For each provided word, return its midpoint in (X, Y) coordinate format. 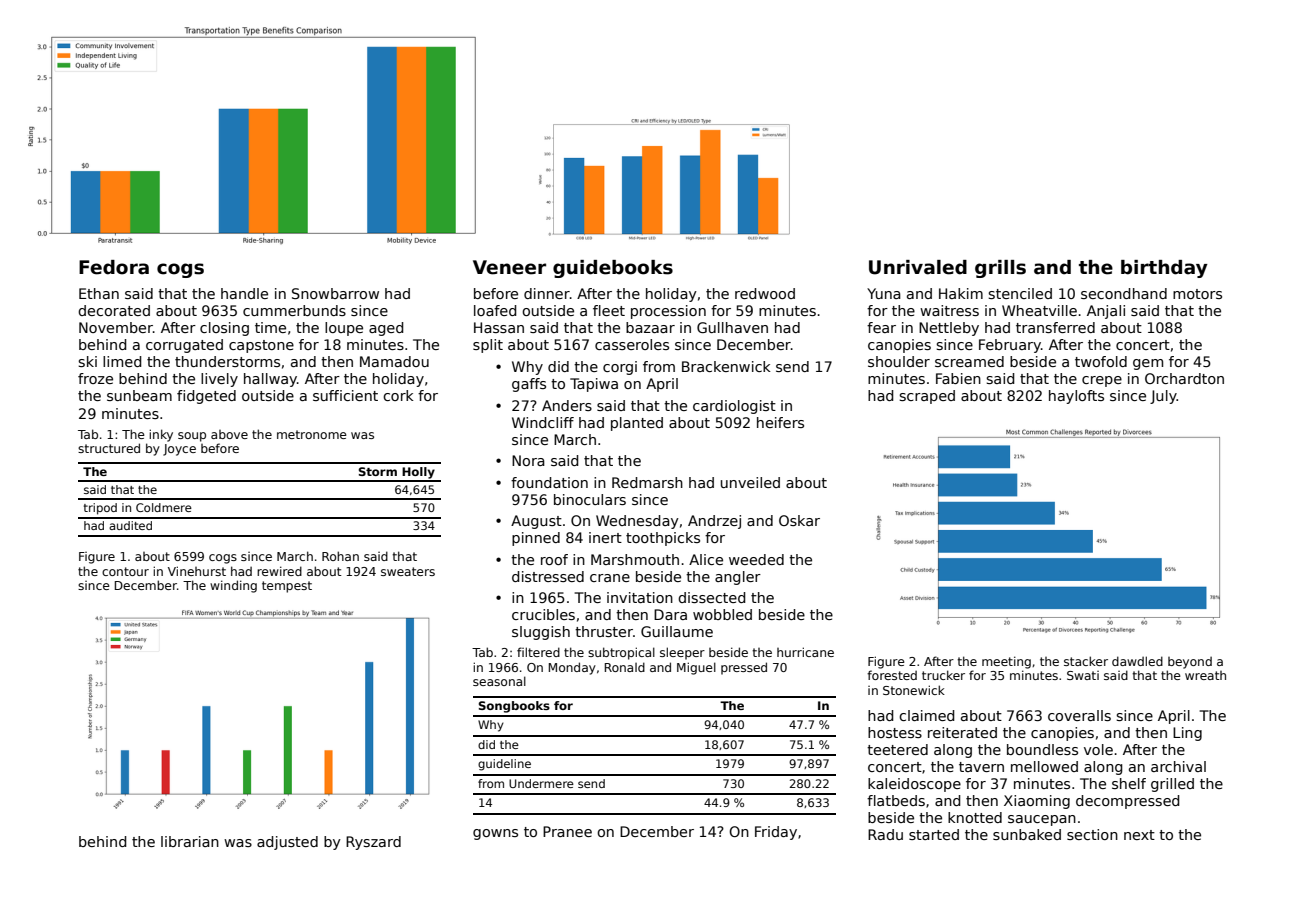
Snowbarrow (335, 293)
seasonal (499, 681)
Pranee (567, 831)
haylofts (1076, 397)
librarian (190, 841)
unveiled (750, 482)
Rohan (340, 556)
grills (1000, 269)
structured (109, 448)
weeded (756, 559)
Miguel (696, 668)
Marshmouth (635, 559)
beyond (1190, 663)
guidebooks (613, 269)
